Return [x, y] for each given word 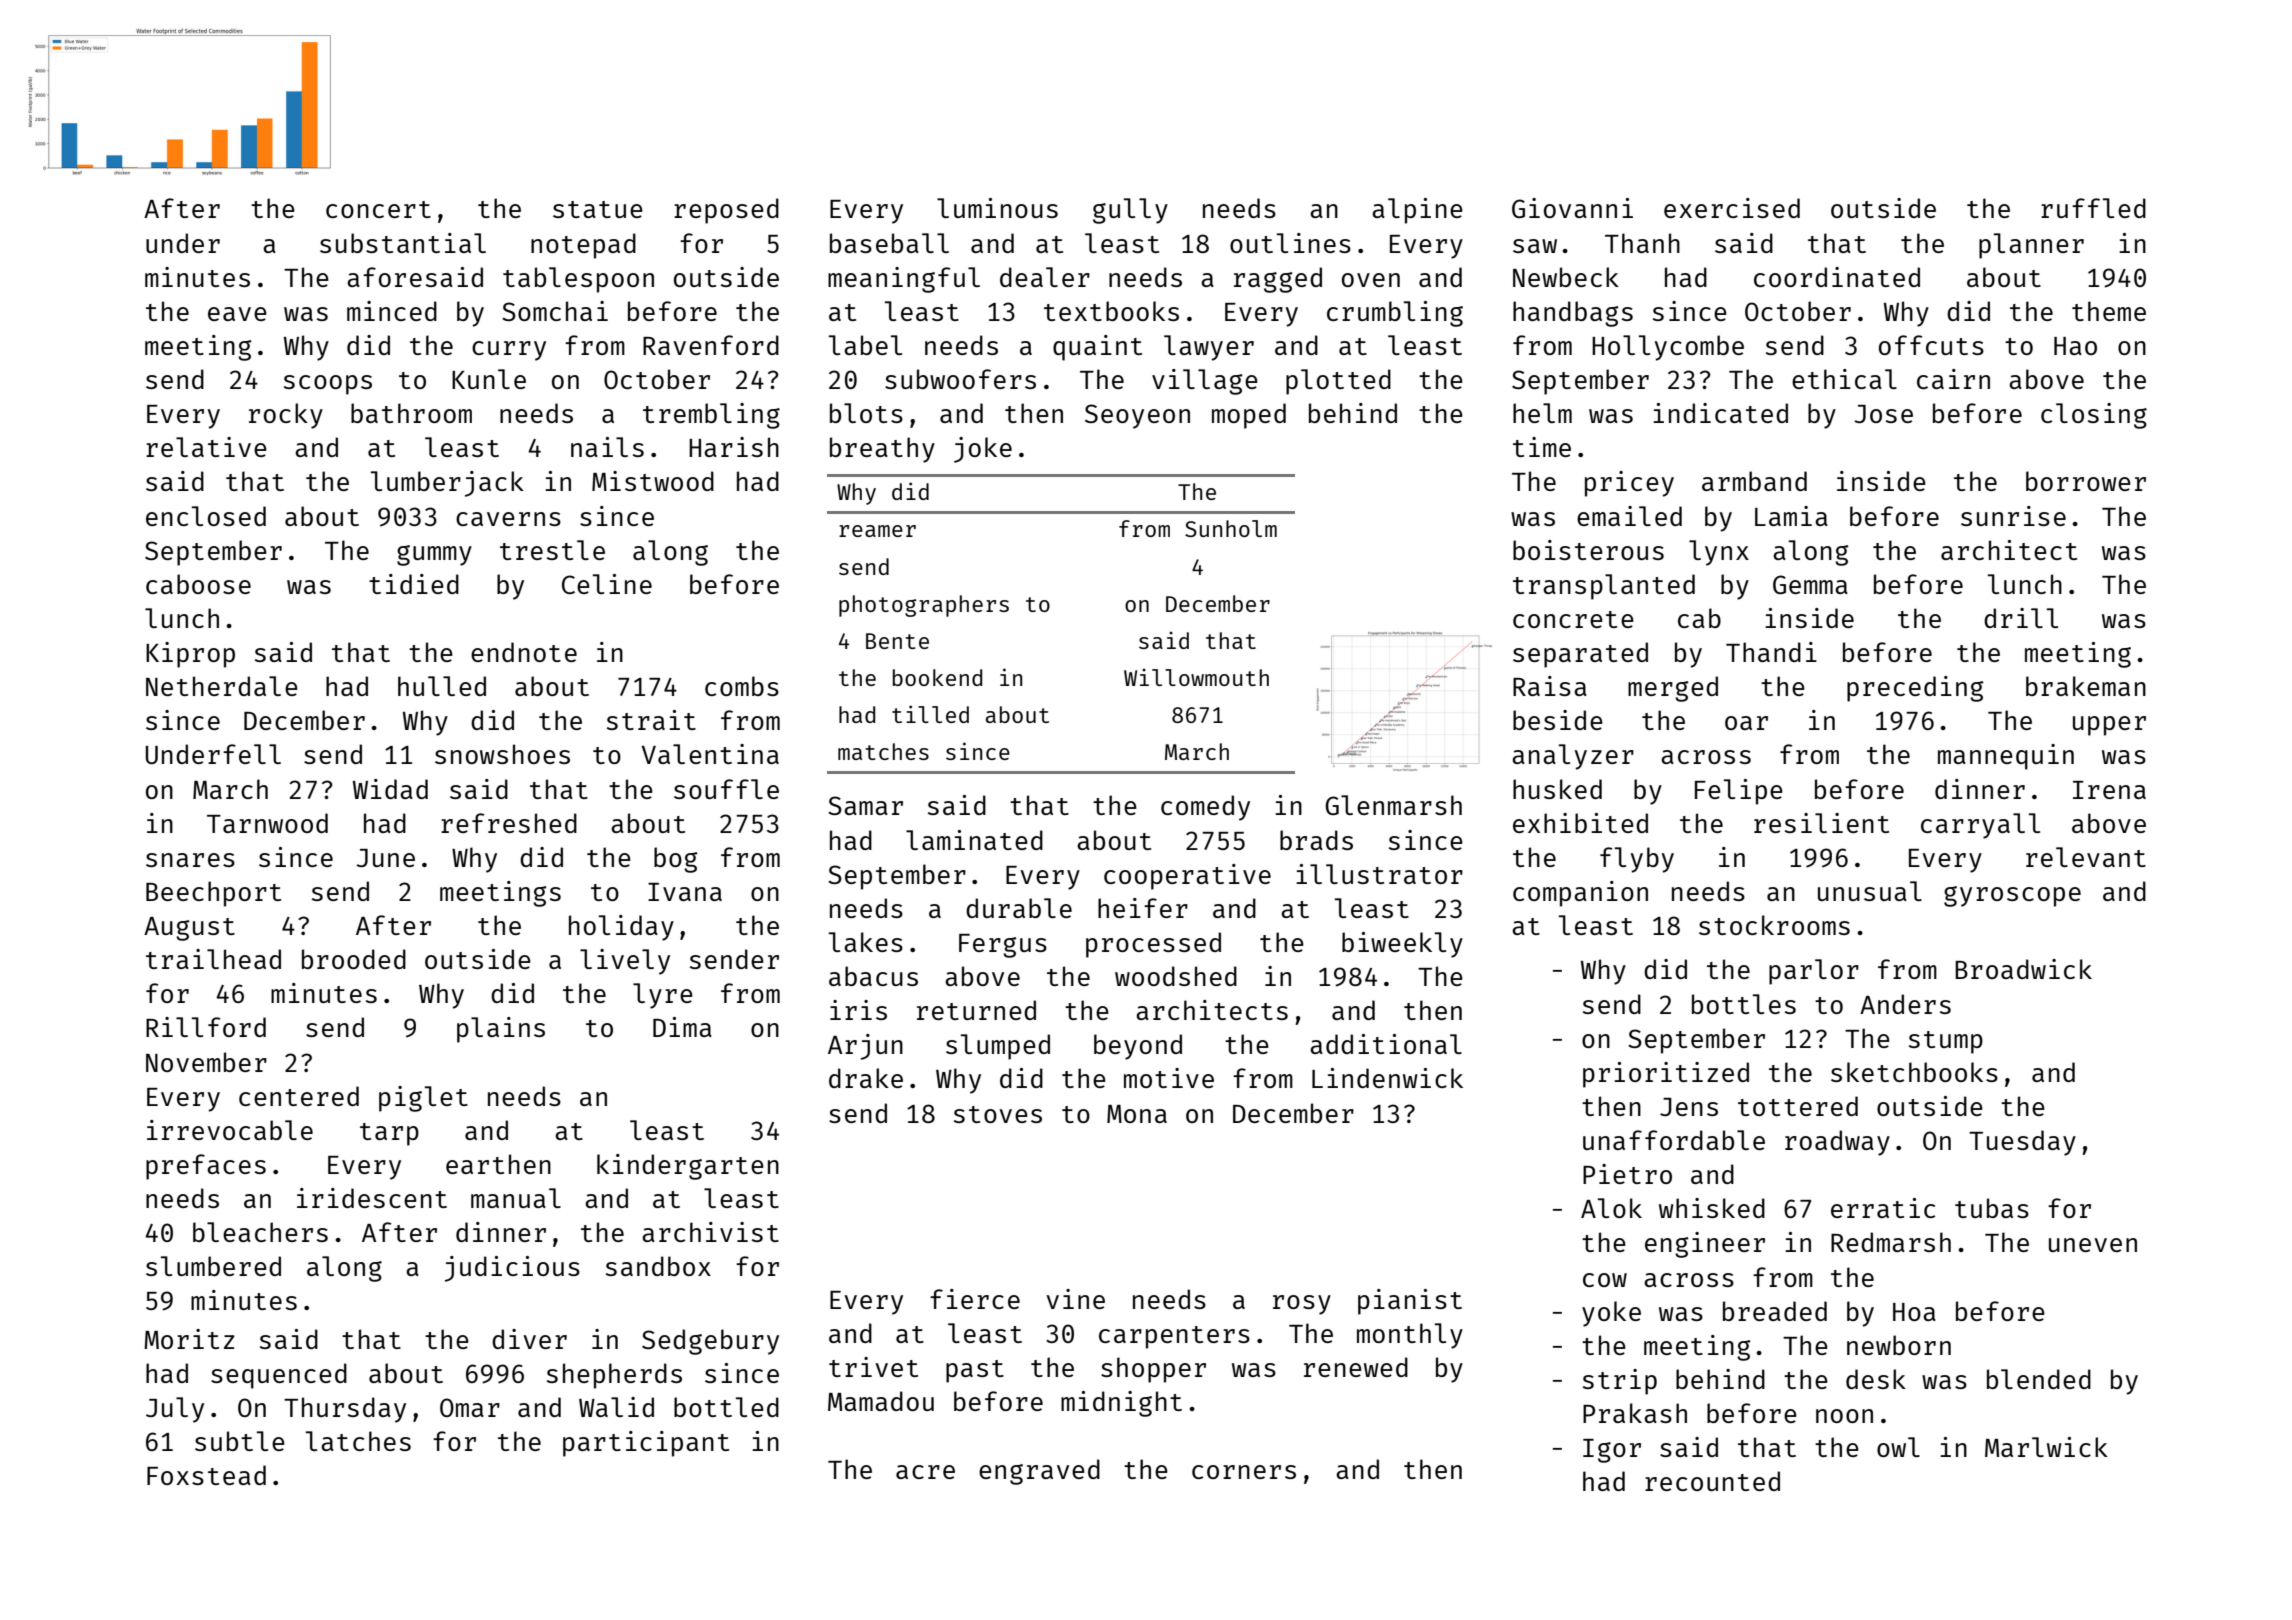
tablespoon [578, 280]
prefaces [206, 1167]
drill [2021, 618]
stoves [998, 1114]
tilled [930, 714]
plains [501, 1030]
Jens [1689, 1107]
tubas [1992, 1208]
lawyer [1209, 348]
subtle [240, 1441]
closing [2094, 416]
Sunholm [1231, 528]
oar [1746, 723]
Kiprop [190, 655]
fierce [975, 1299]
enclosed [206, 516]
